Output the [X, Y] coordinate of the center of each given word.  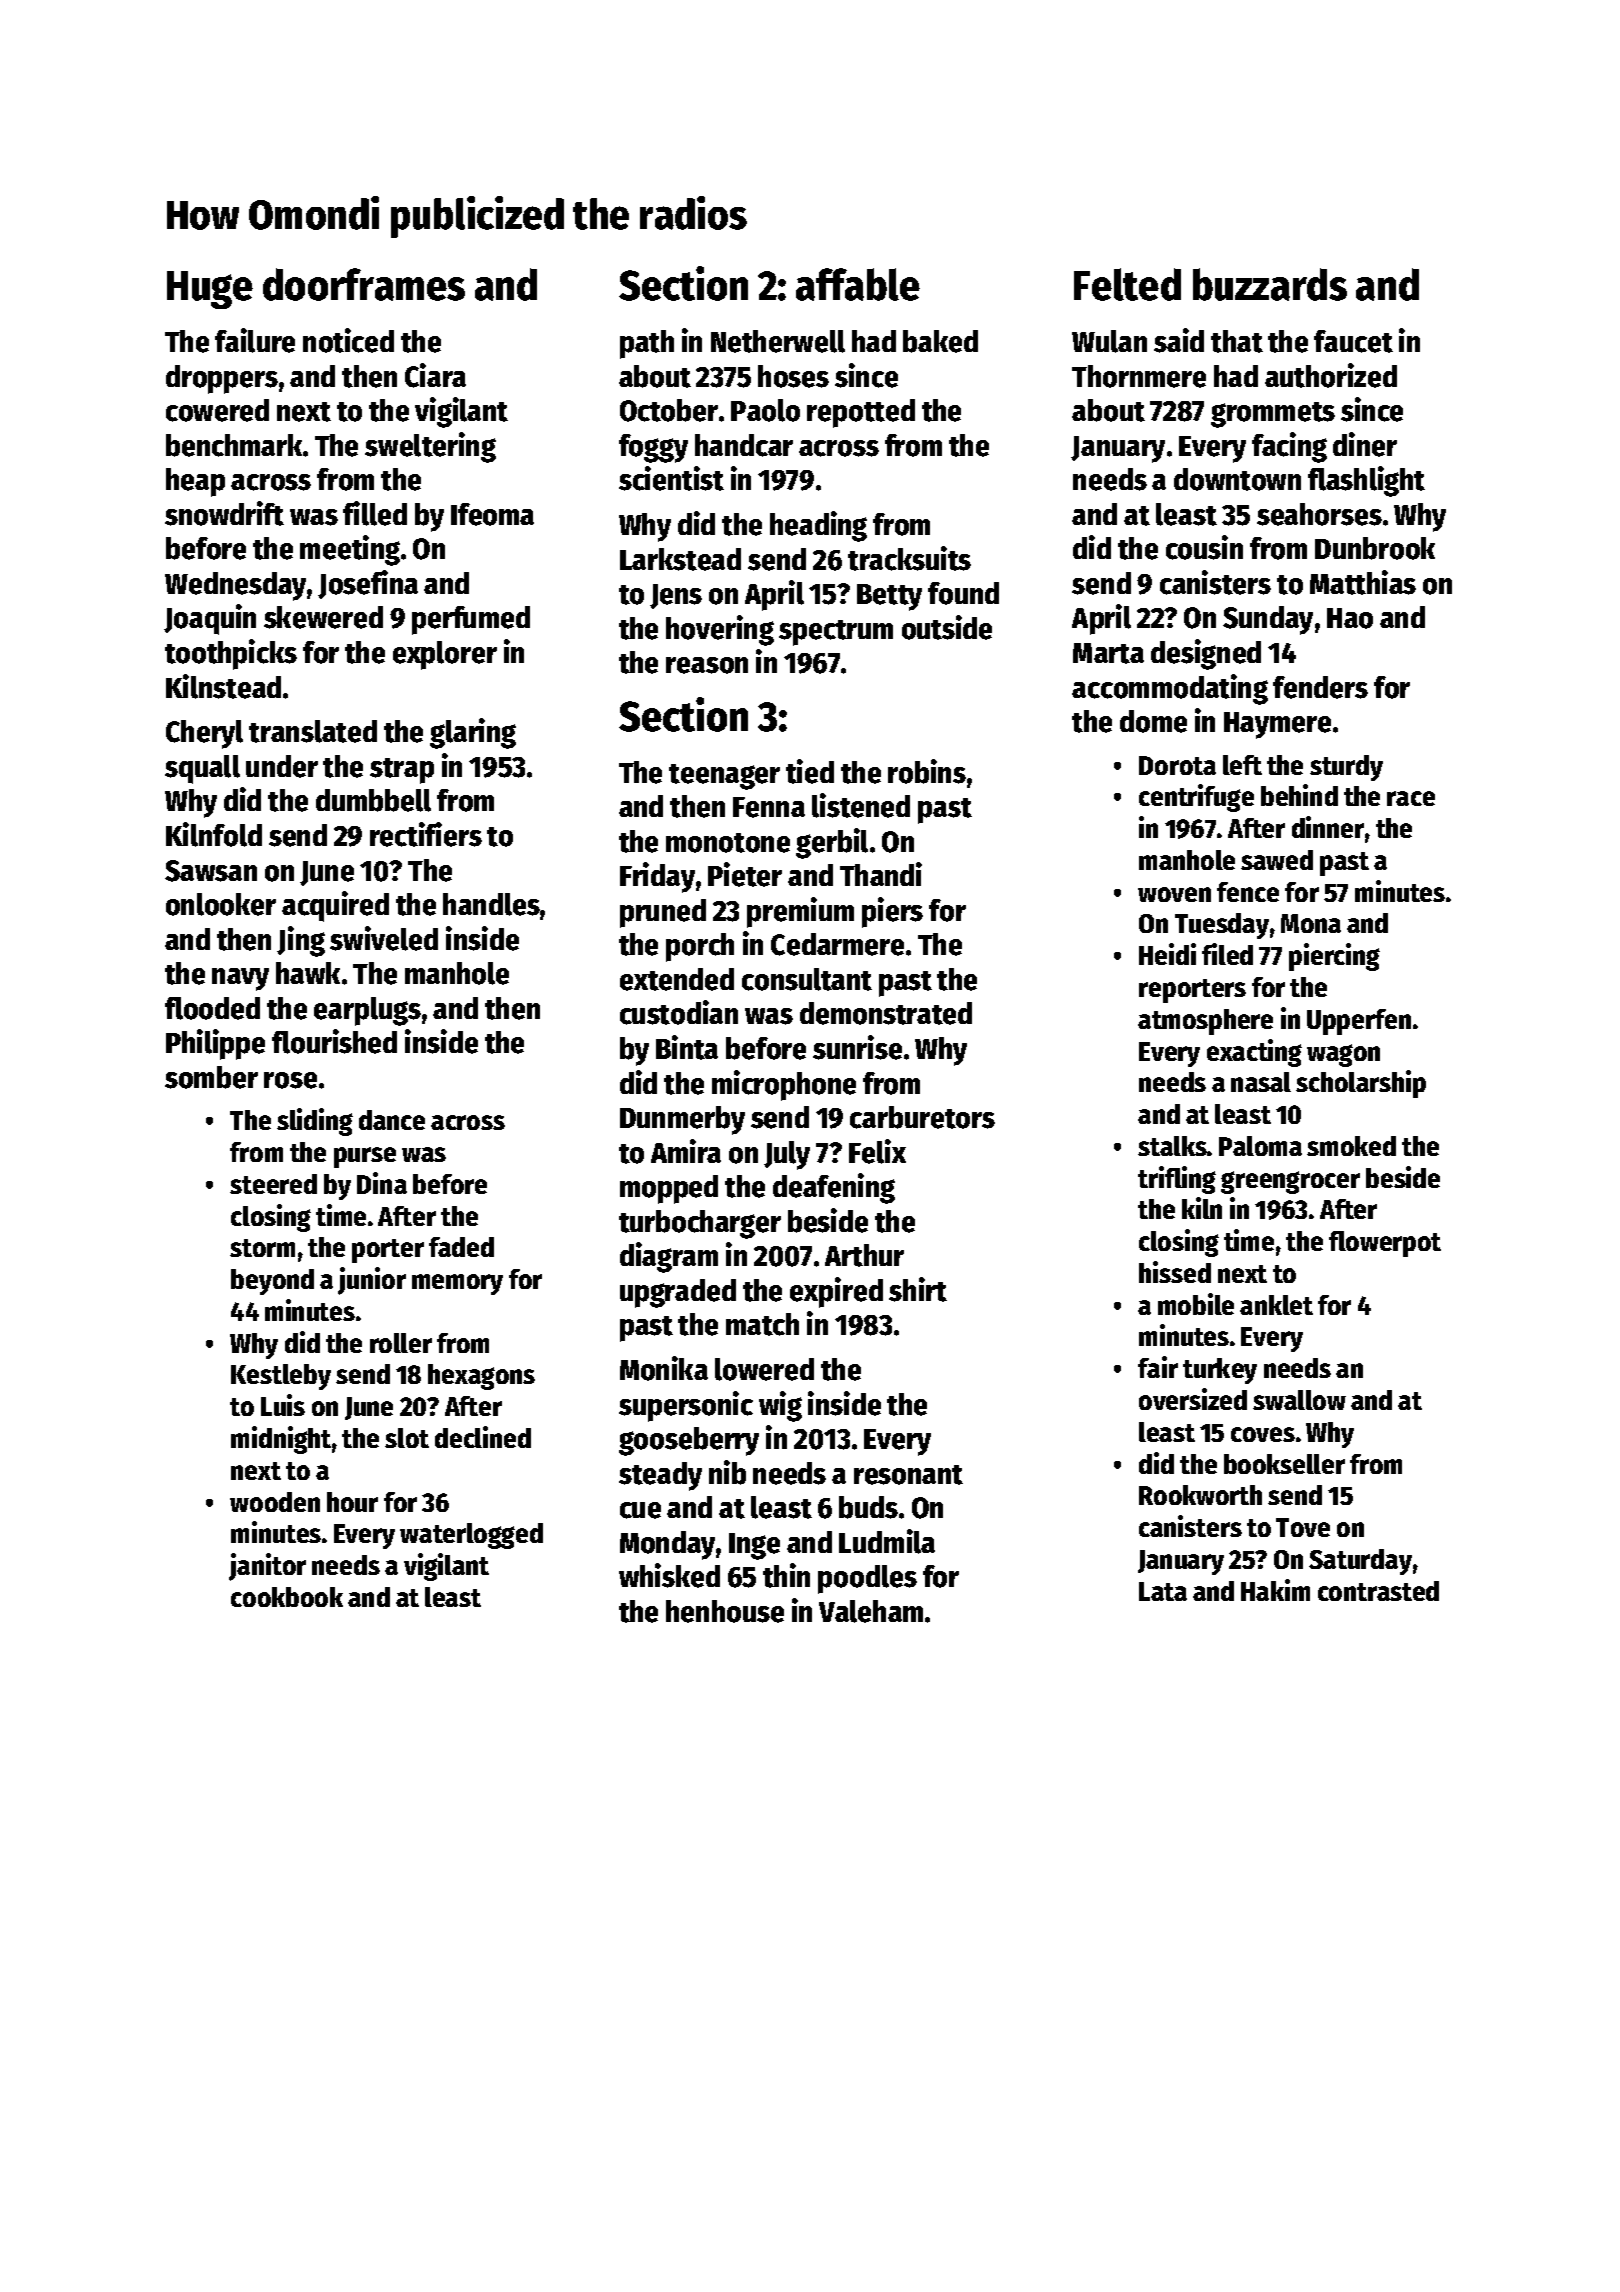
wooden [275, 1502]
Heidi [1167, 954]
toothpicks [231, 654]
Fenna [769, 807]
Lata [1163, 1591]
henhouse [725, 1611]
